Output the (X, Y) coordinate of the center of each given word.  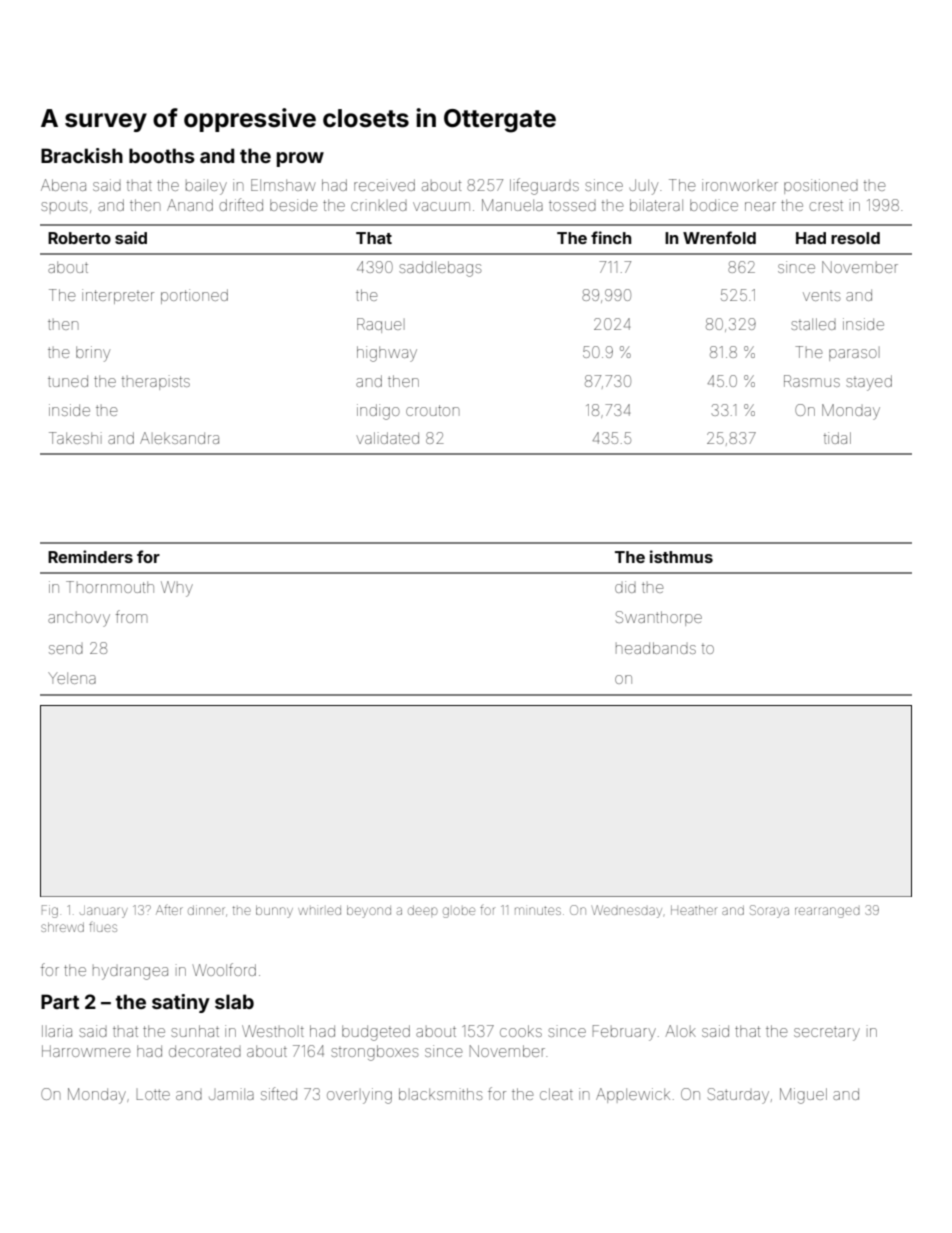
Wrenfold (719, 237)
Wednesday (627, 911)
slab (234, 1001)
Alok (680, 1031)
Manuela (512, 205)
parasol (854, 354)
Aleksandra (179, 438)
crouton (432, 410)
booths (162, 155)
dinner (206, 910)
